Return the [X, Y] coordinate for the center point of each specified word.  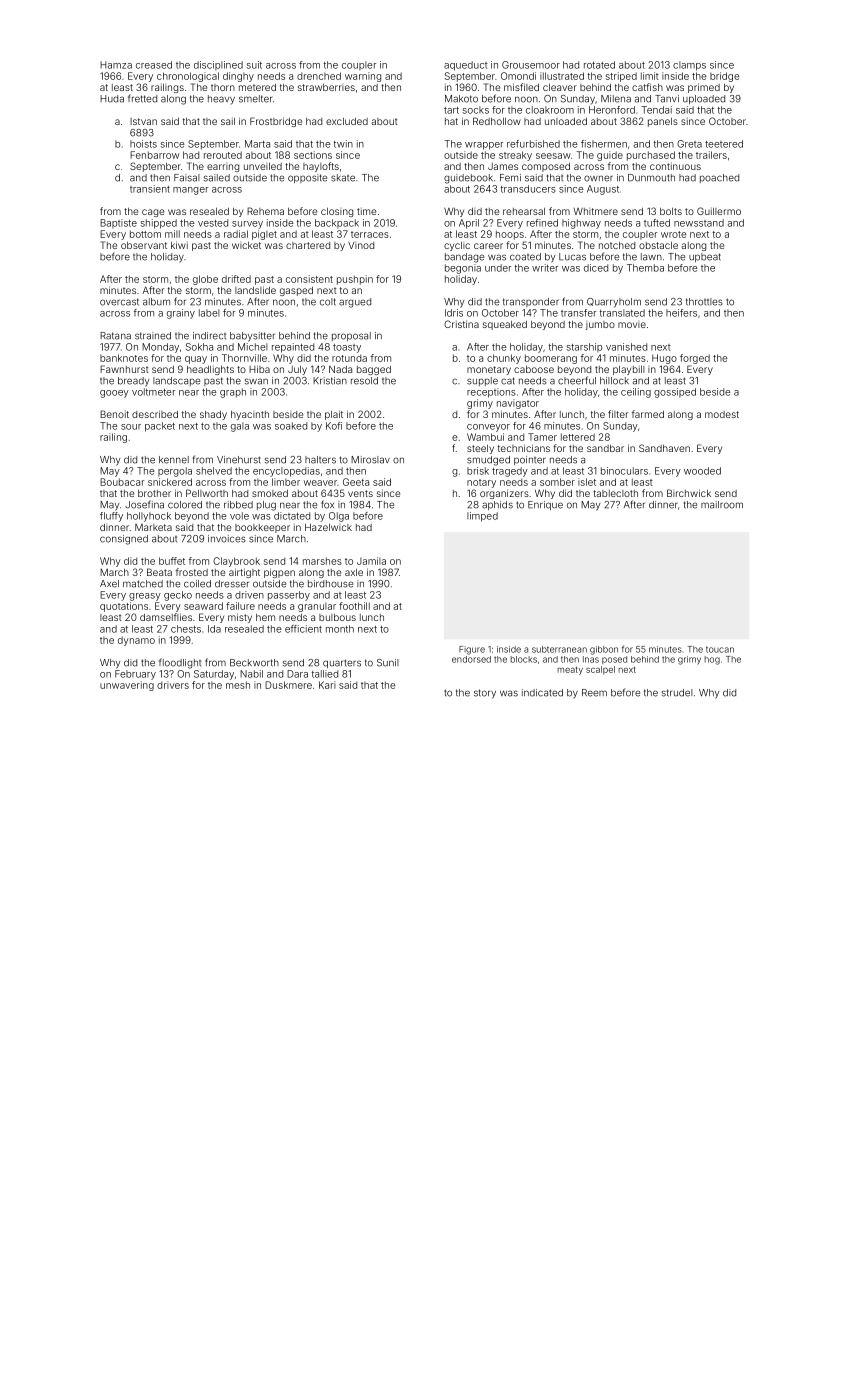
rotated [599, 65]
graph [233, 393]
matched [143, 584]
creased [154, 65]
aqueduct [466, 66]
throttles [704, 302]
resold [364, 381]
